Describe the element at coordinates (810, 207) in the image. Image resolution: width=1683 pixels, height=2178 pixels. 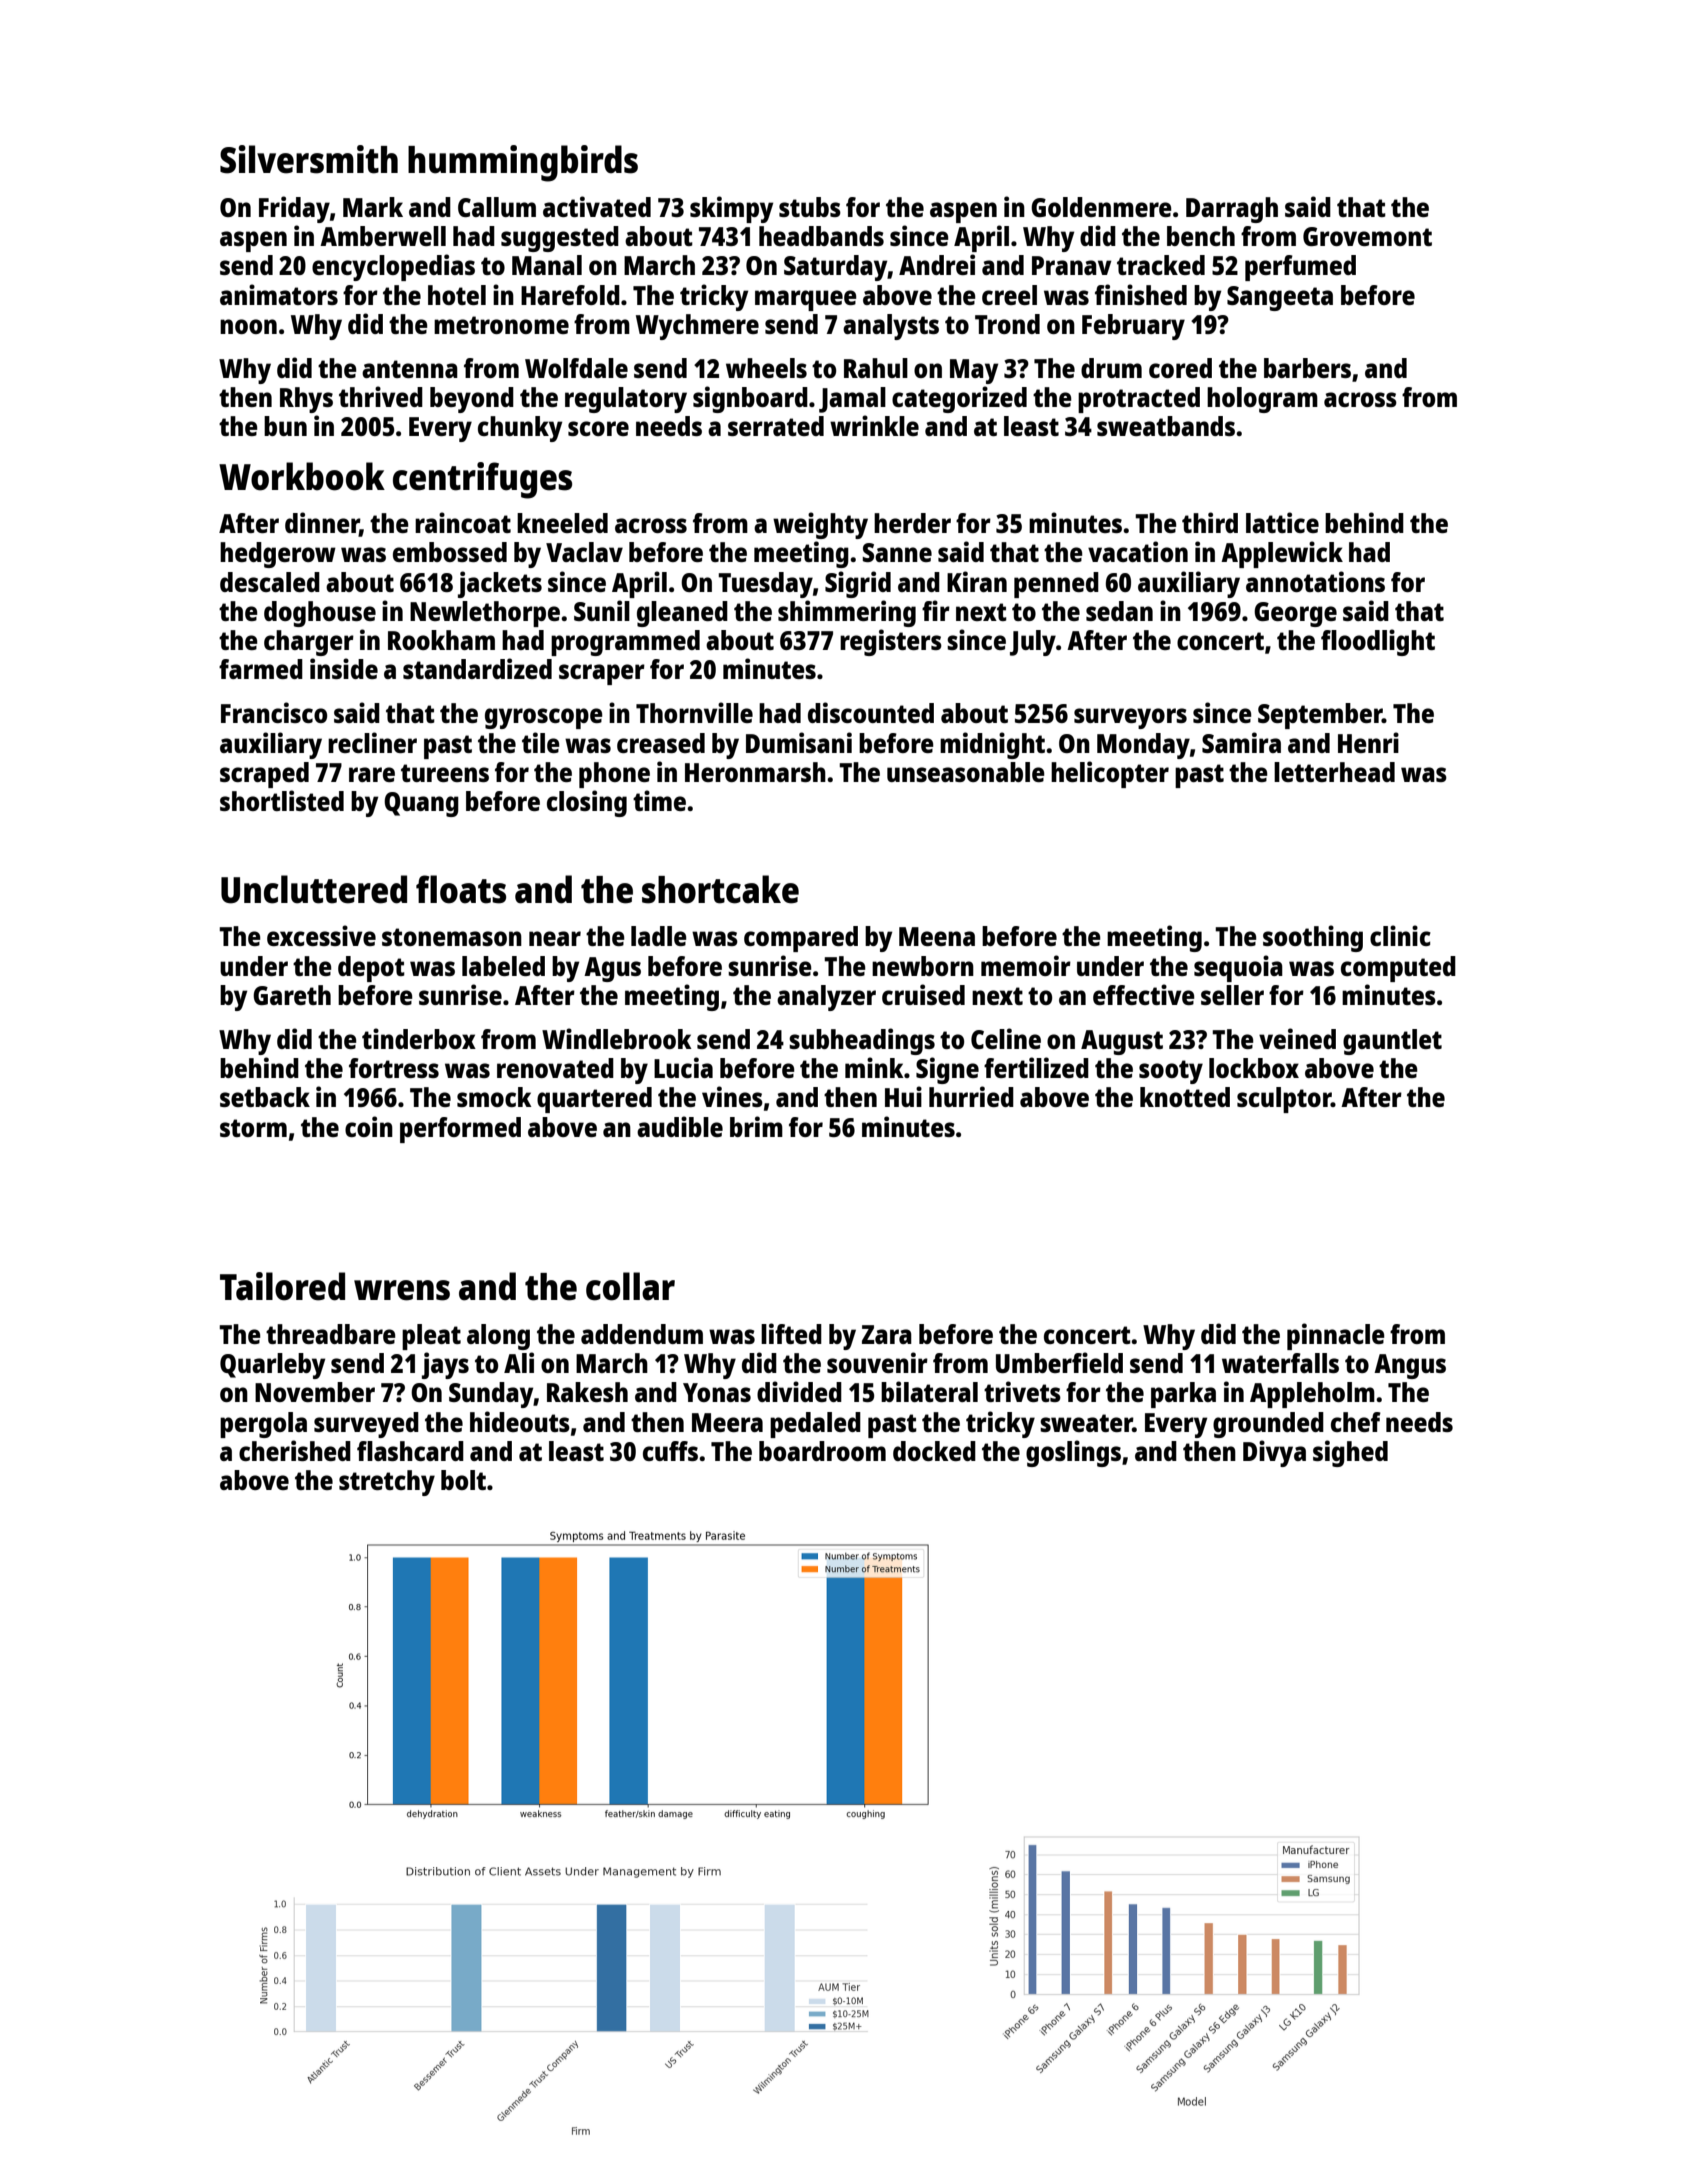
I see `stubs` at that location.
